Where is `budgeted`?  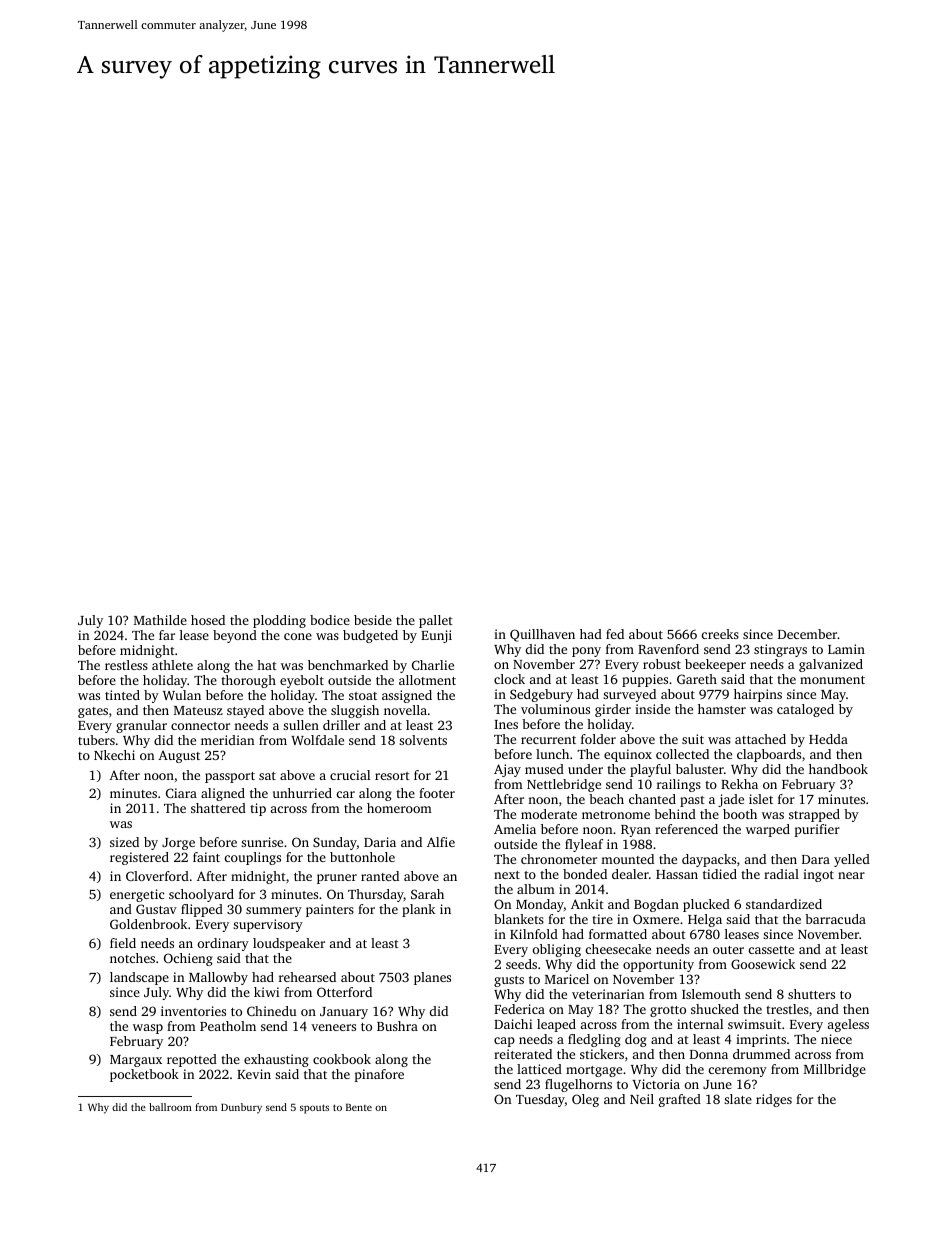 budgeted is located at coordinates (370, 636).
